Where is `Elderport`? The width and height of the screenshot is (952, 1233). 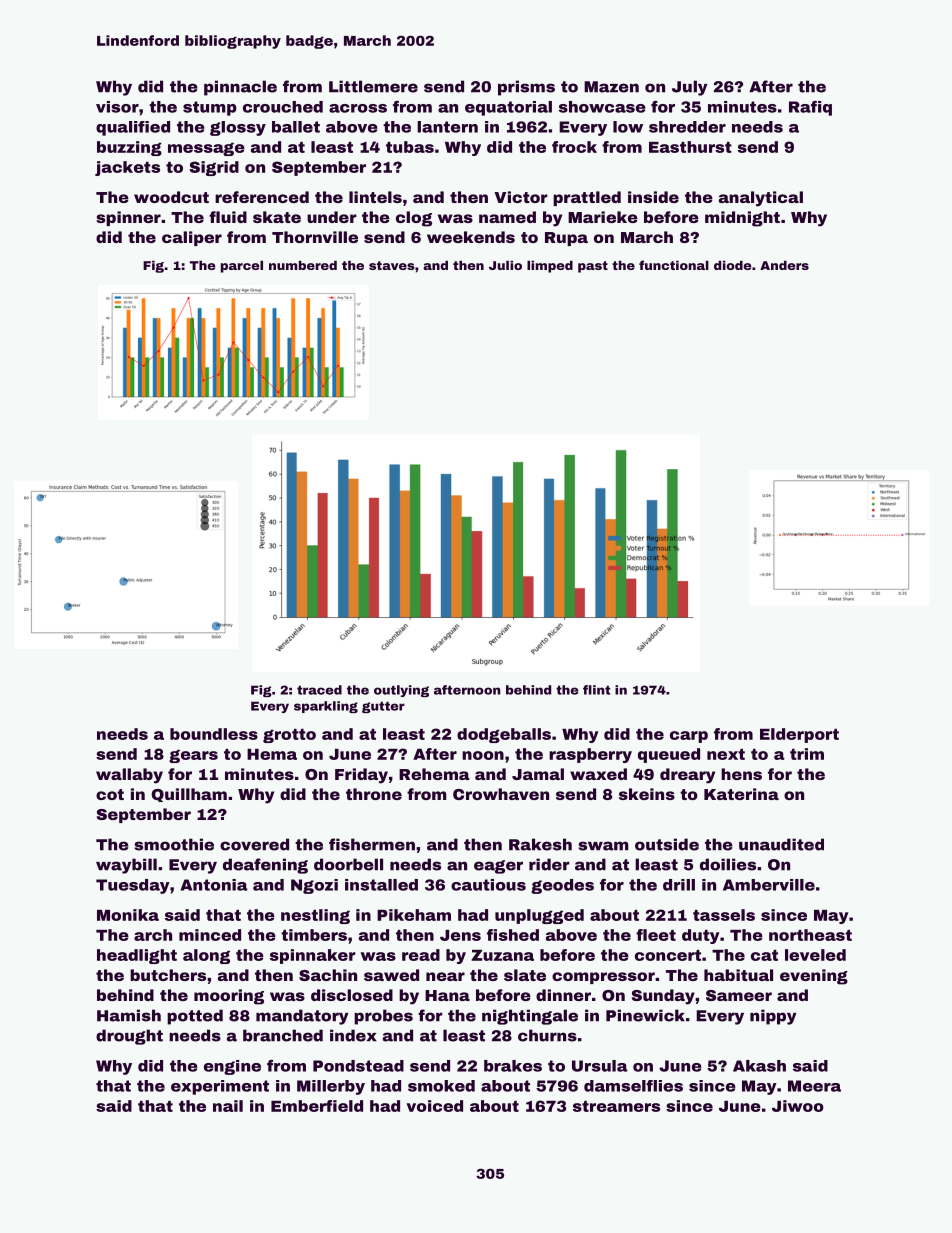 Elderport is located at coordinates (799, 735).
